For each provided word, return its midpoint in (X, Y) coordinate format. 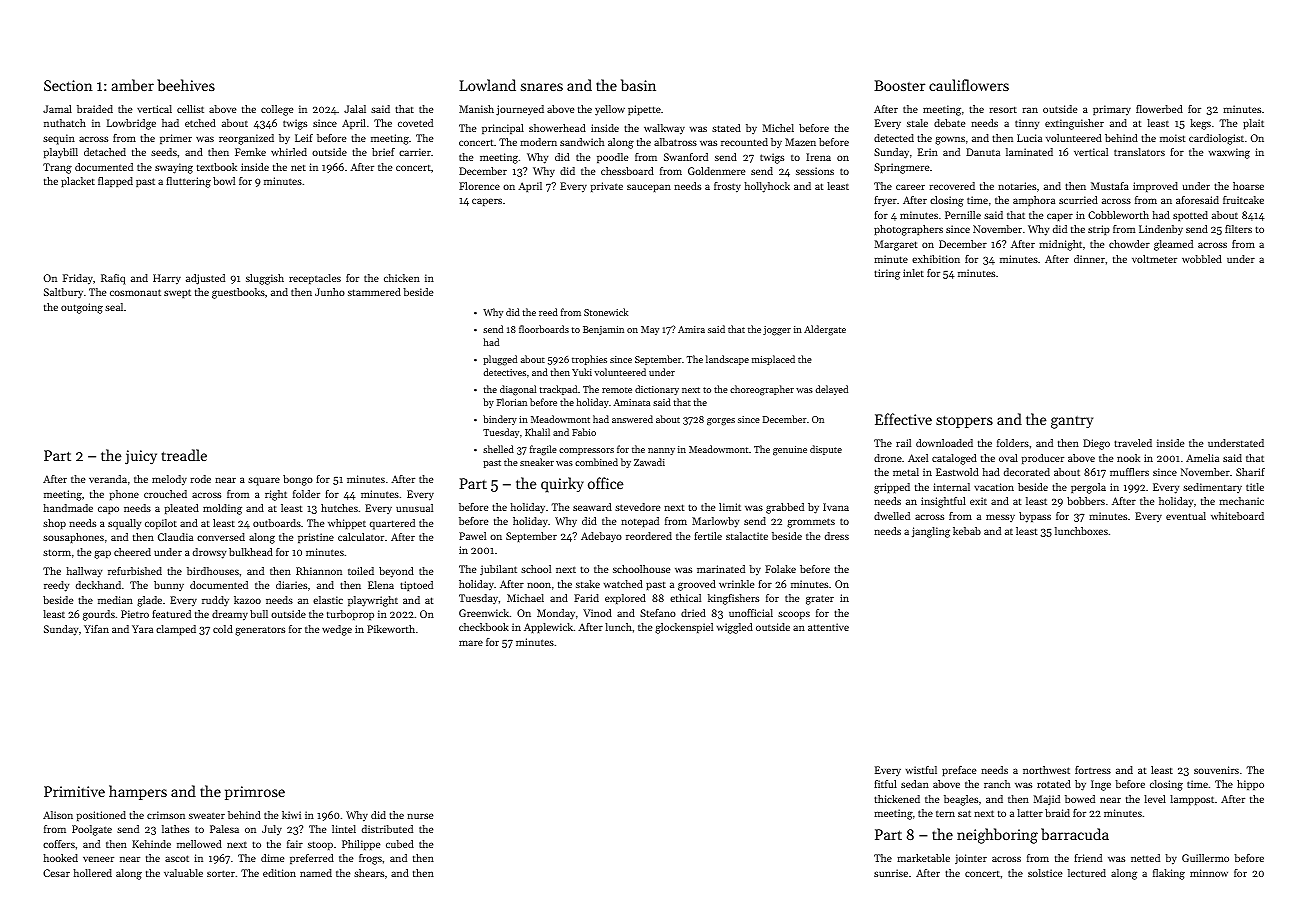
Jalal (355, 109)
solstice (1045, 873)
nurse (420, 816)
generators (260, 631)
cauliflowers (969, 85)
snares (542, 87)
